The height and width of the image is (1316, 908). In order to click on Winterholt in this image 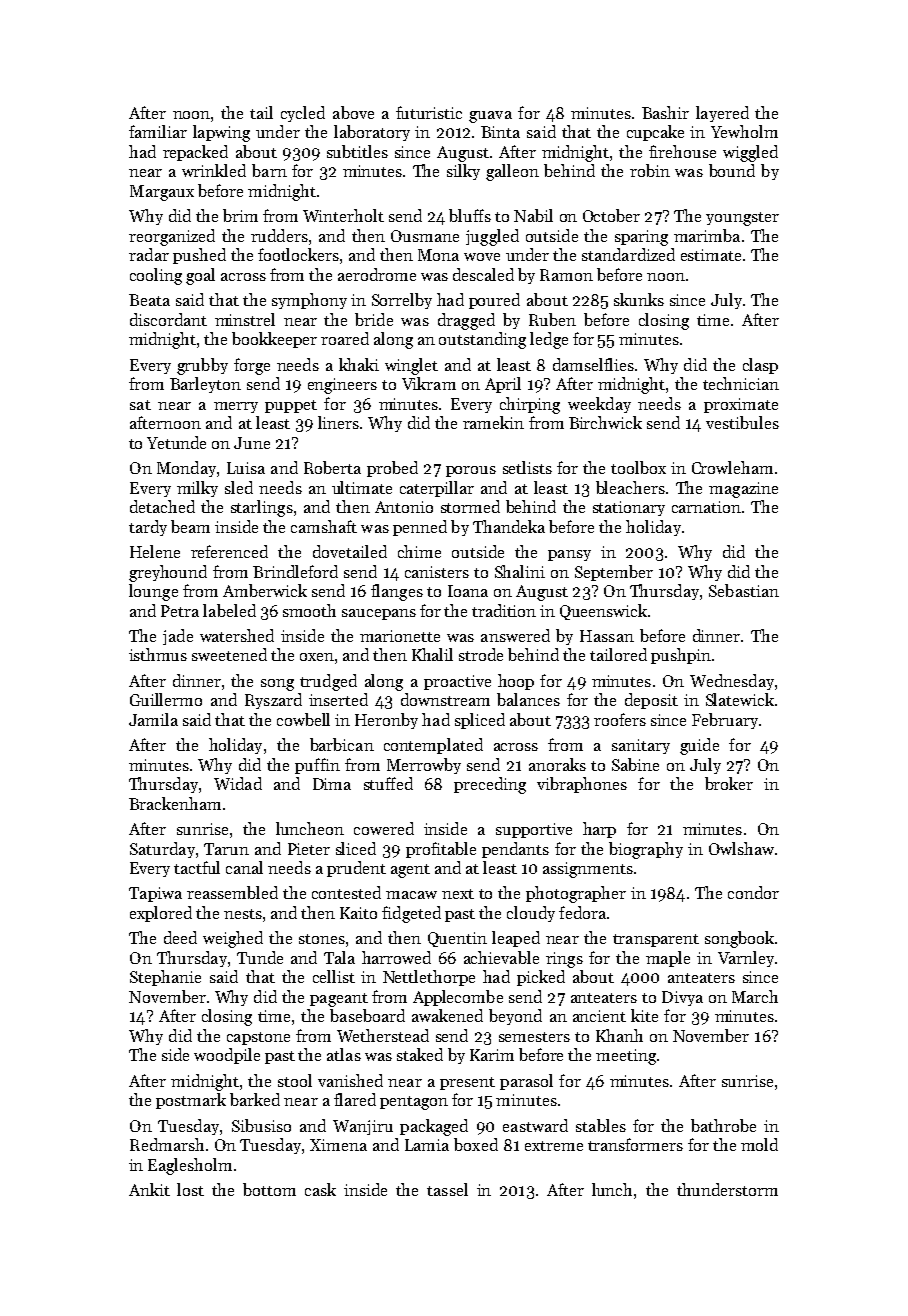, I will do `click(343, 215)`.
